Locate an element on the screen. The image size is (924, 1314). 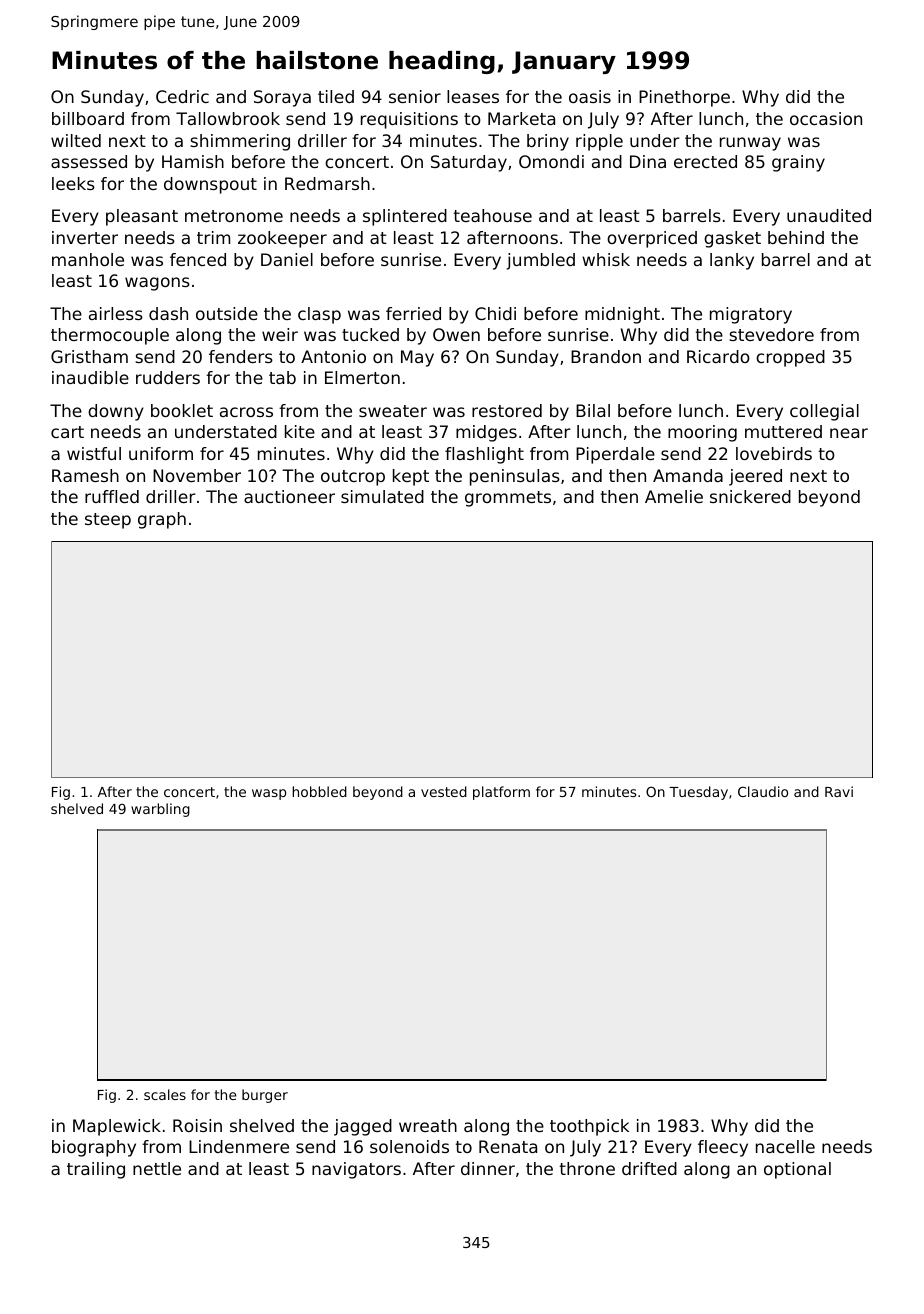
Cedric is located at coordinates (182, 96).
